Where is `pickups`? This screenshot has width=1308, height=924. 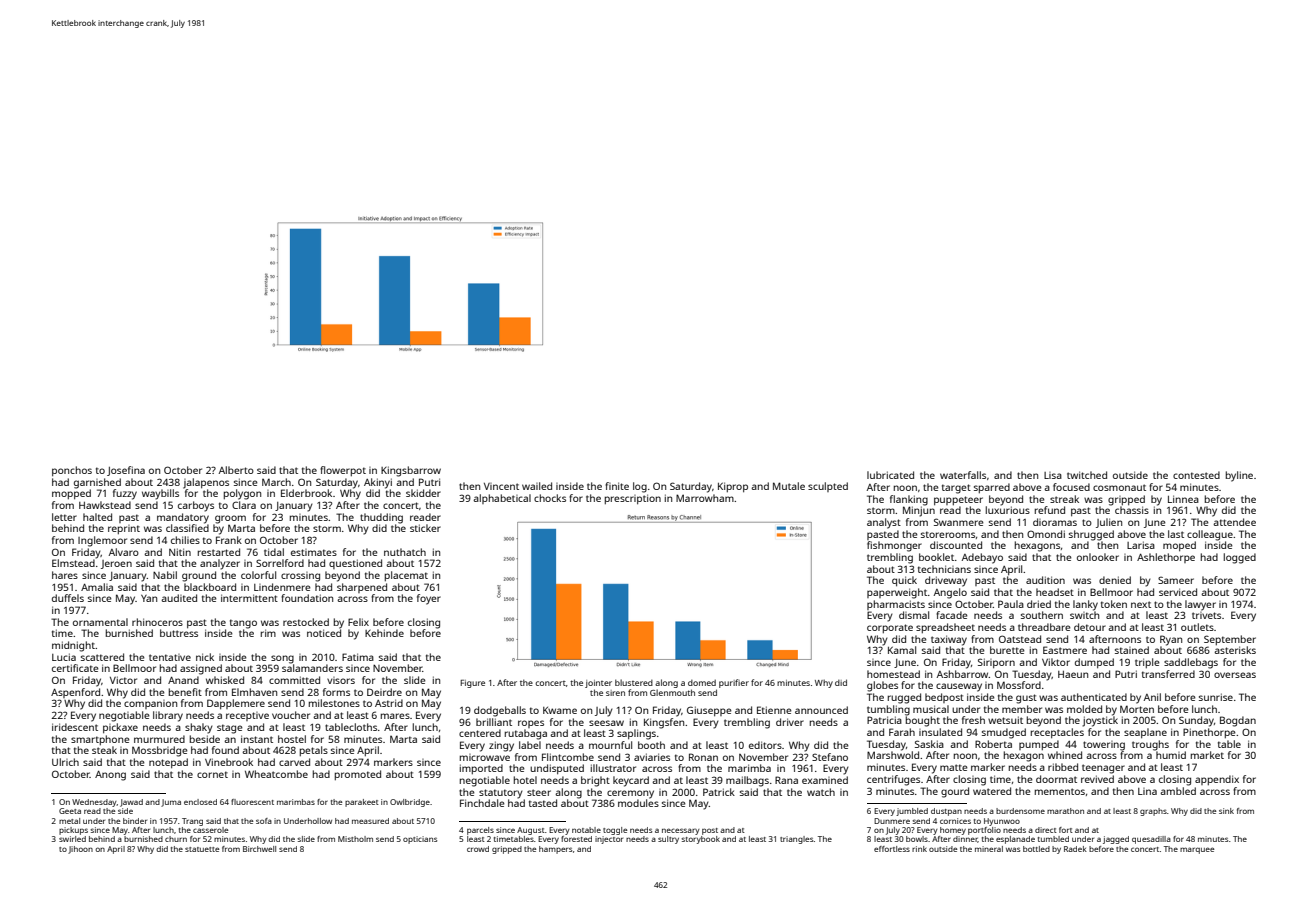
pickups is located at coordinates (73, 831).
